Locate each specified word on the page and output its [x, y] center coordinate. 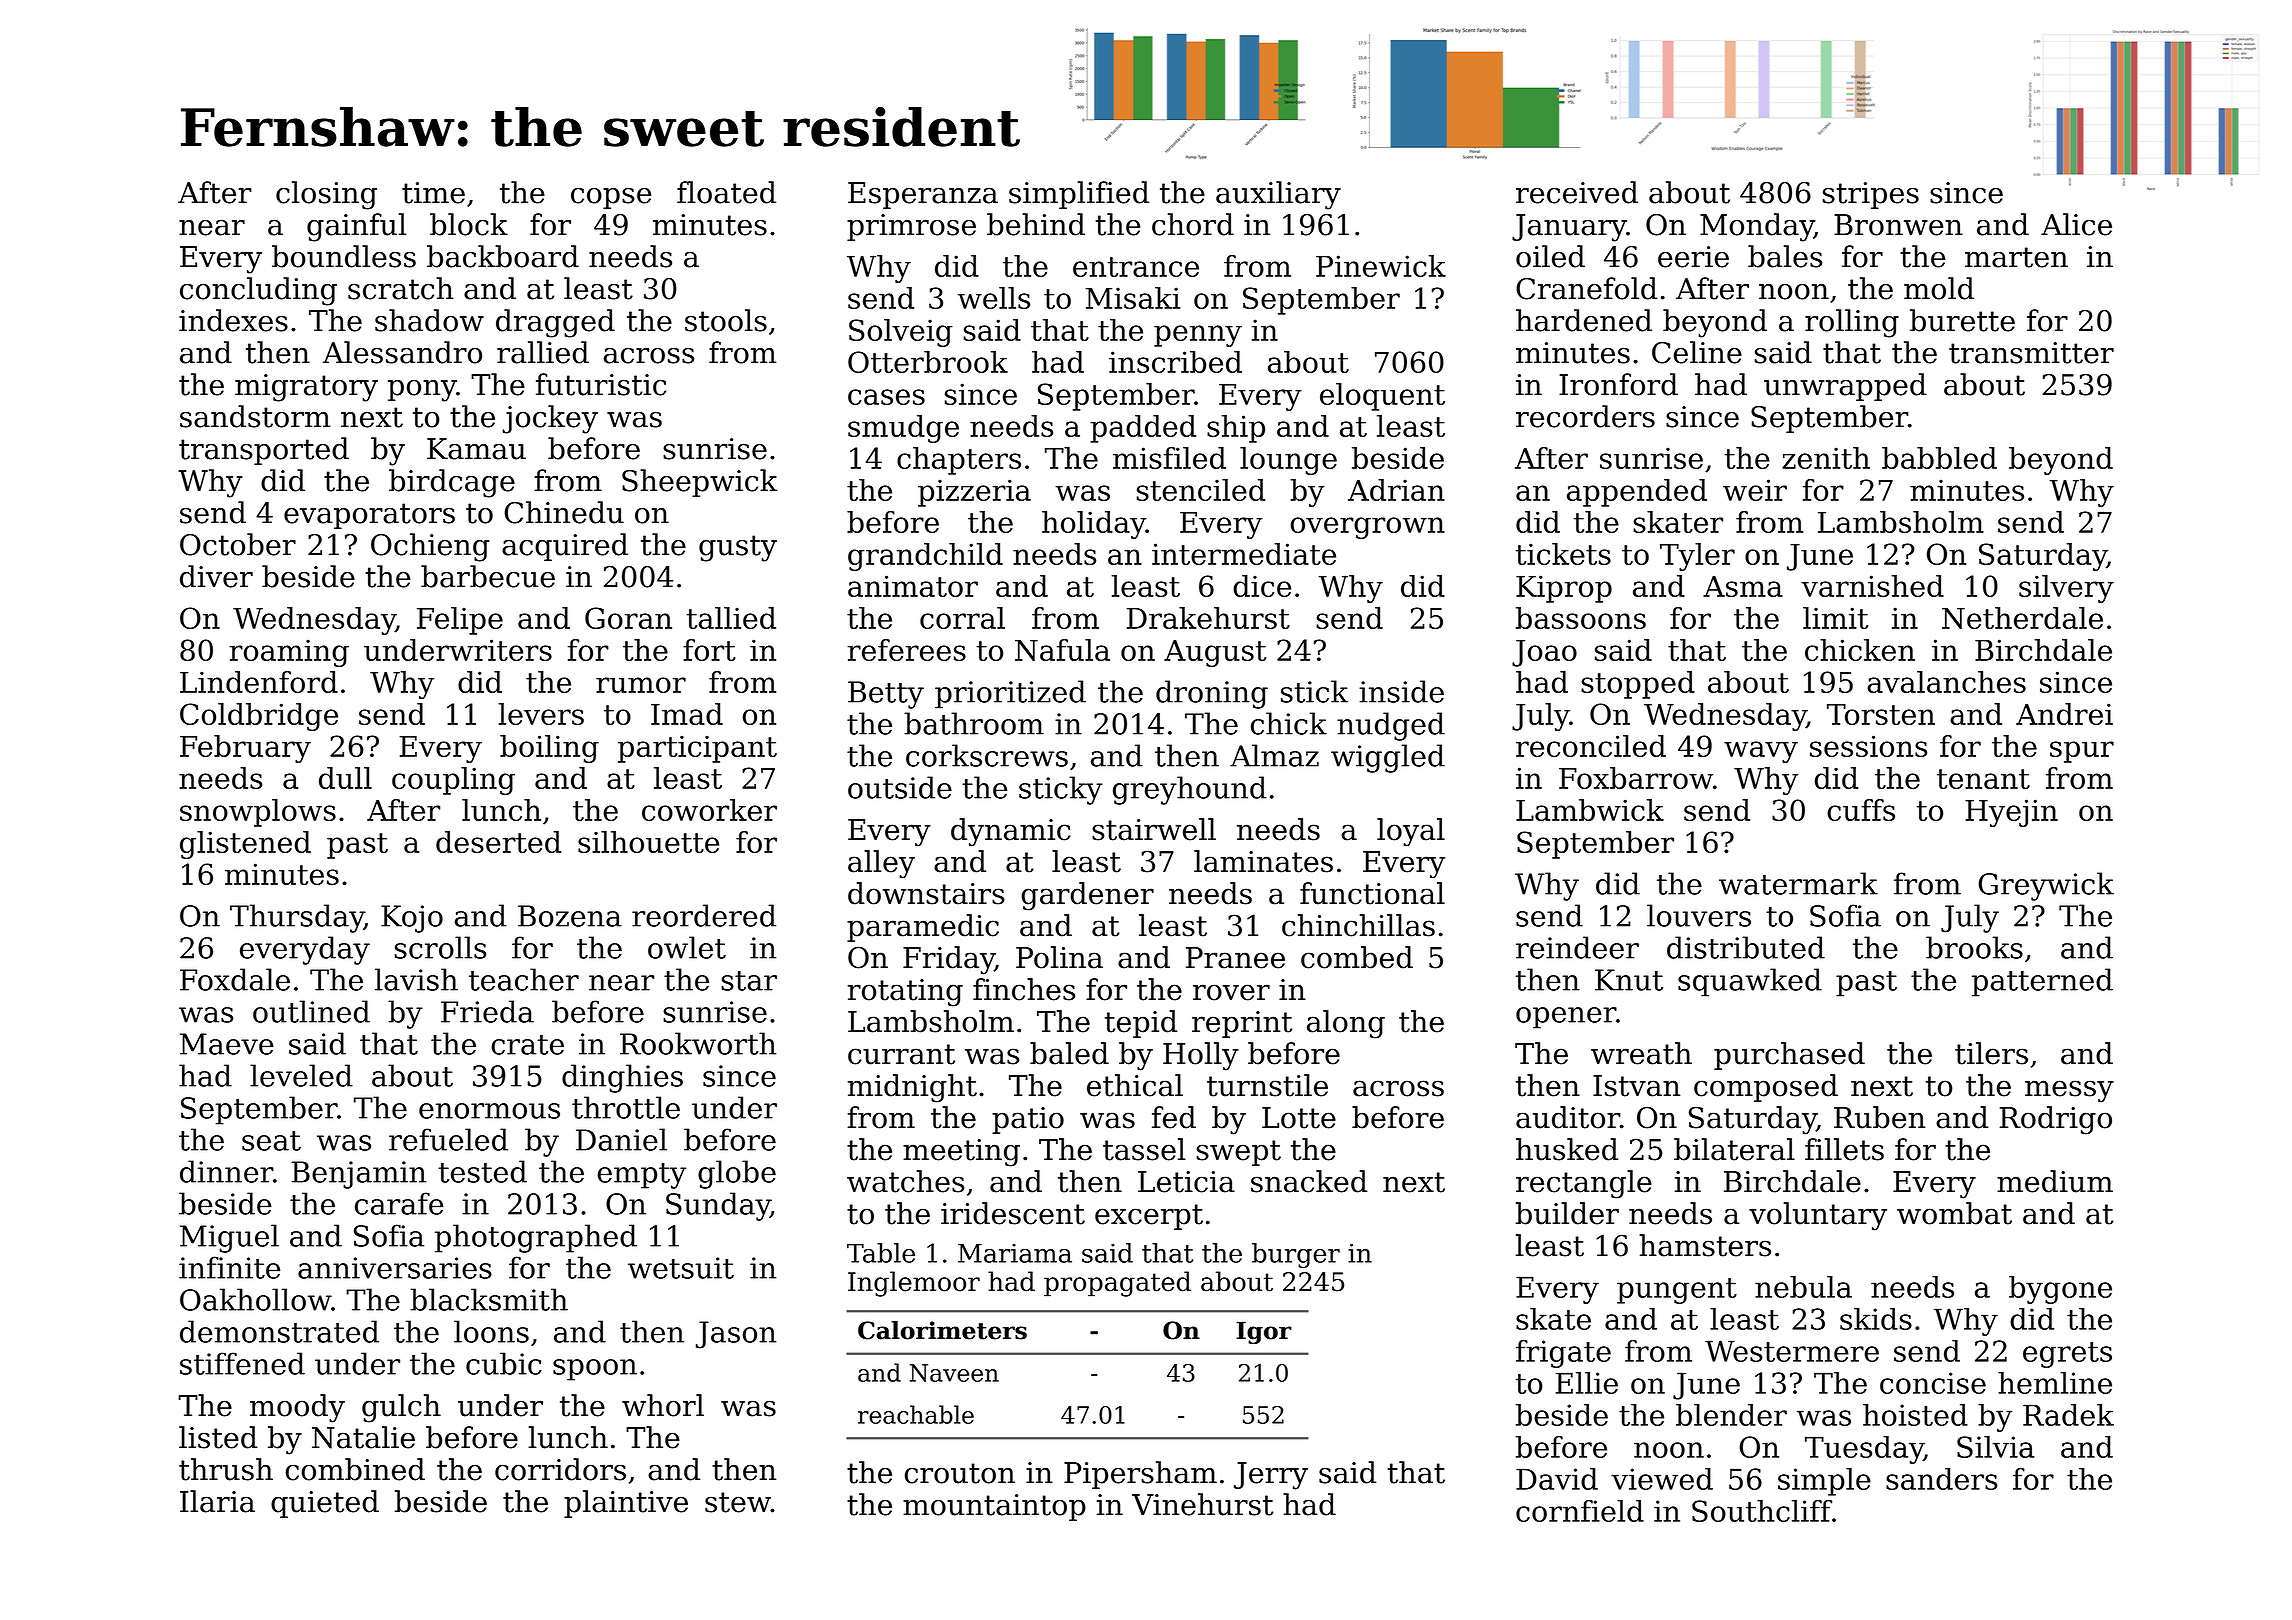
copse [611, 198]
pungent [1677, 1291]
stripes [1871, 195]
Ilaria [217, 1501]
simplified [1079, 195]
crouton [960, 1473]
